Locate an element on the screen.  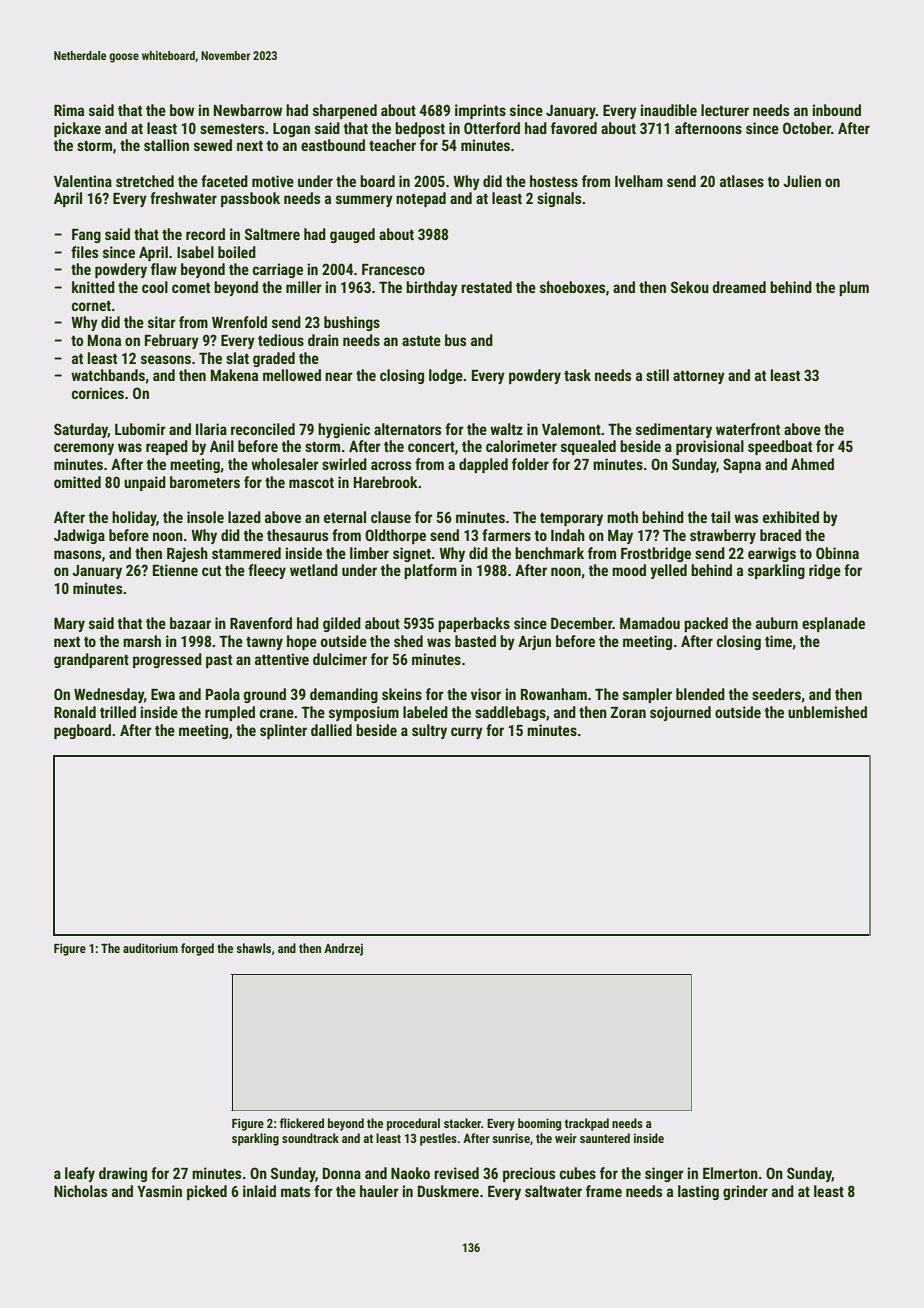
flaw is located at coordinates (164, 269).
